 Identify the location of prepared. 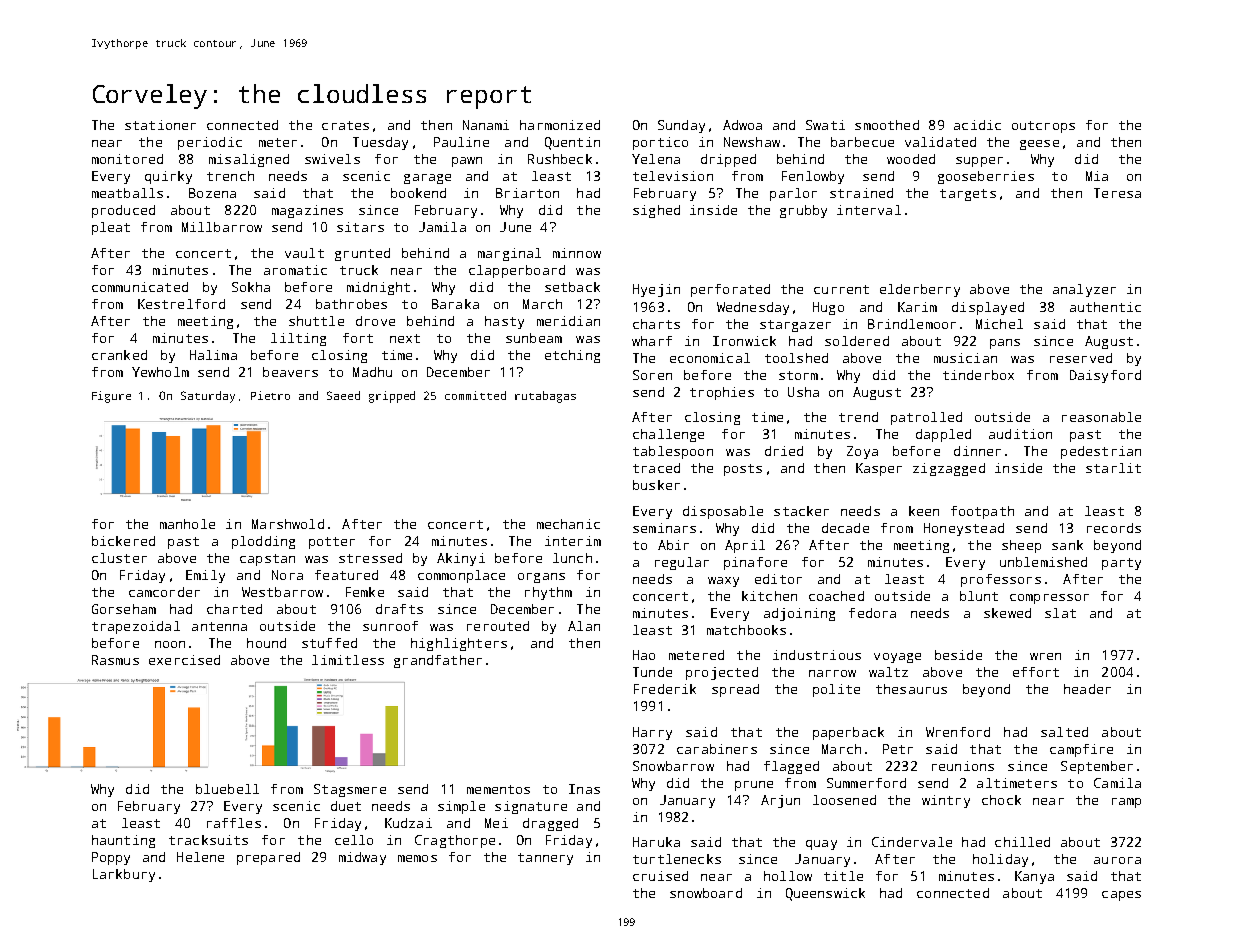
(268, 858).
